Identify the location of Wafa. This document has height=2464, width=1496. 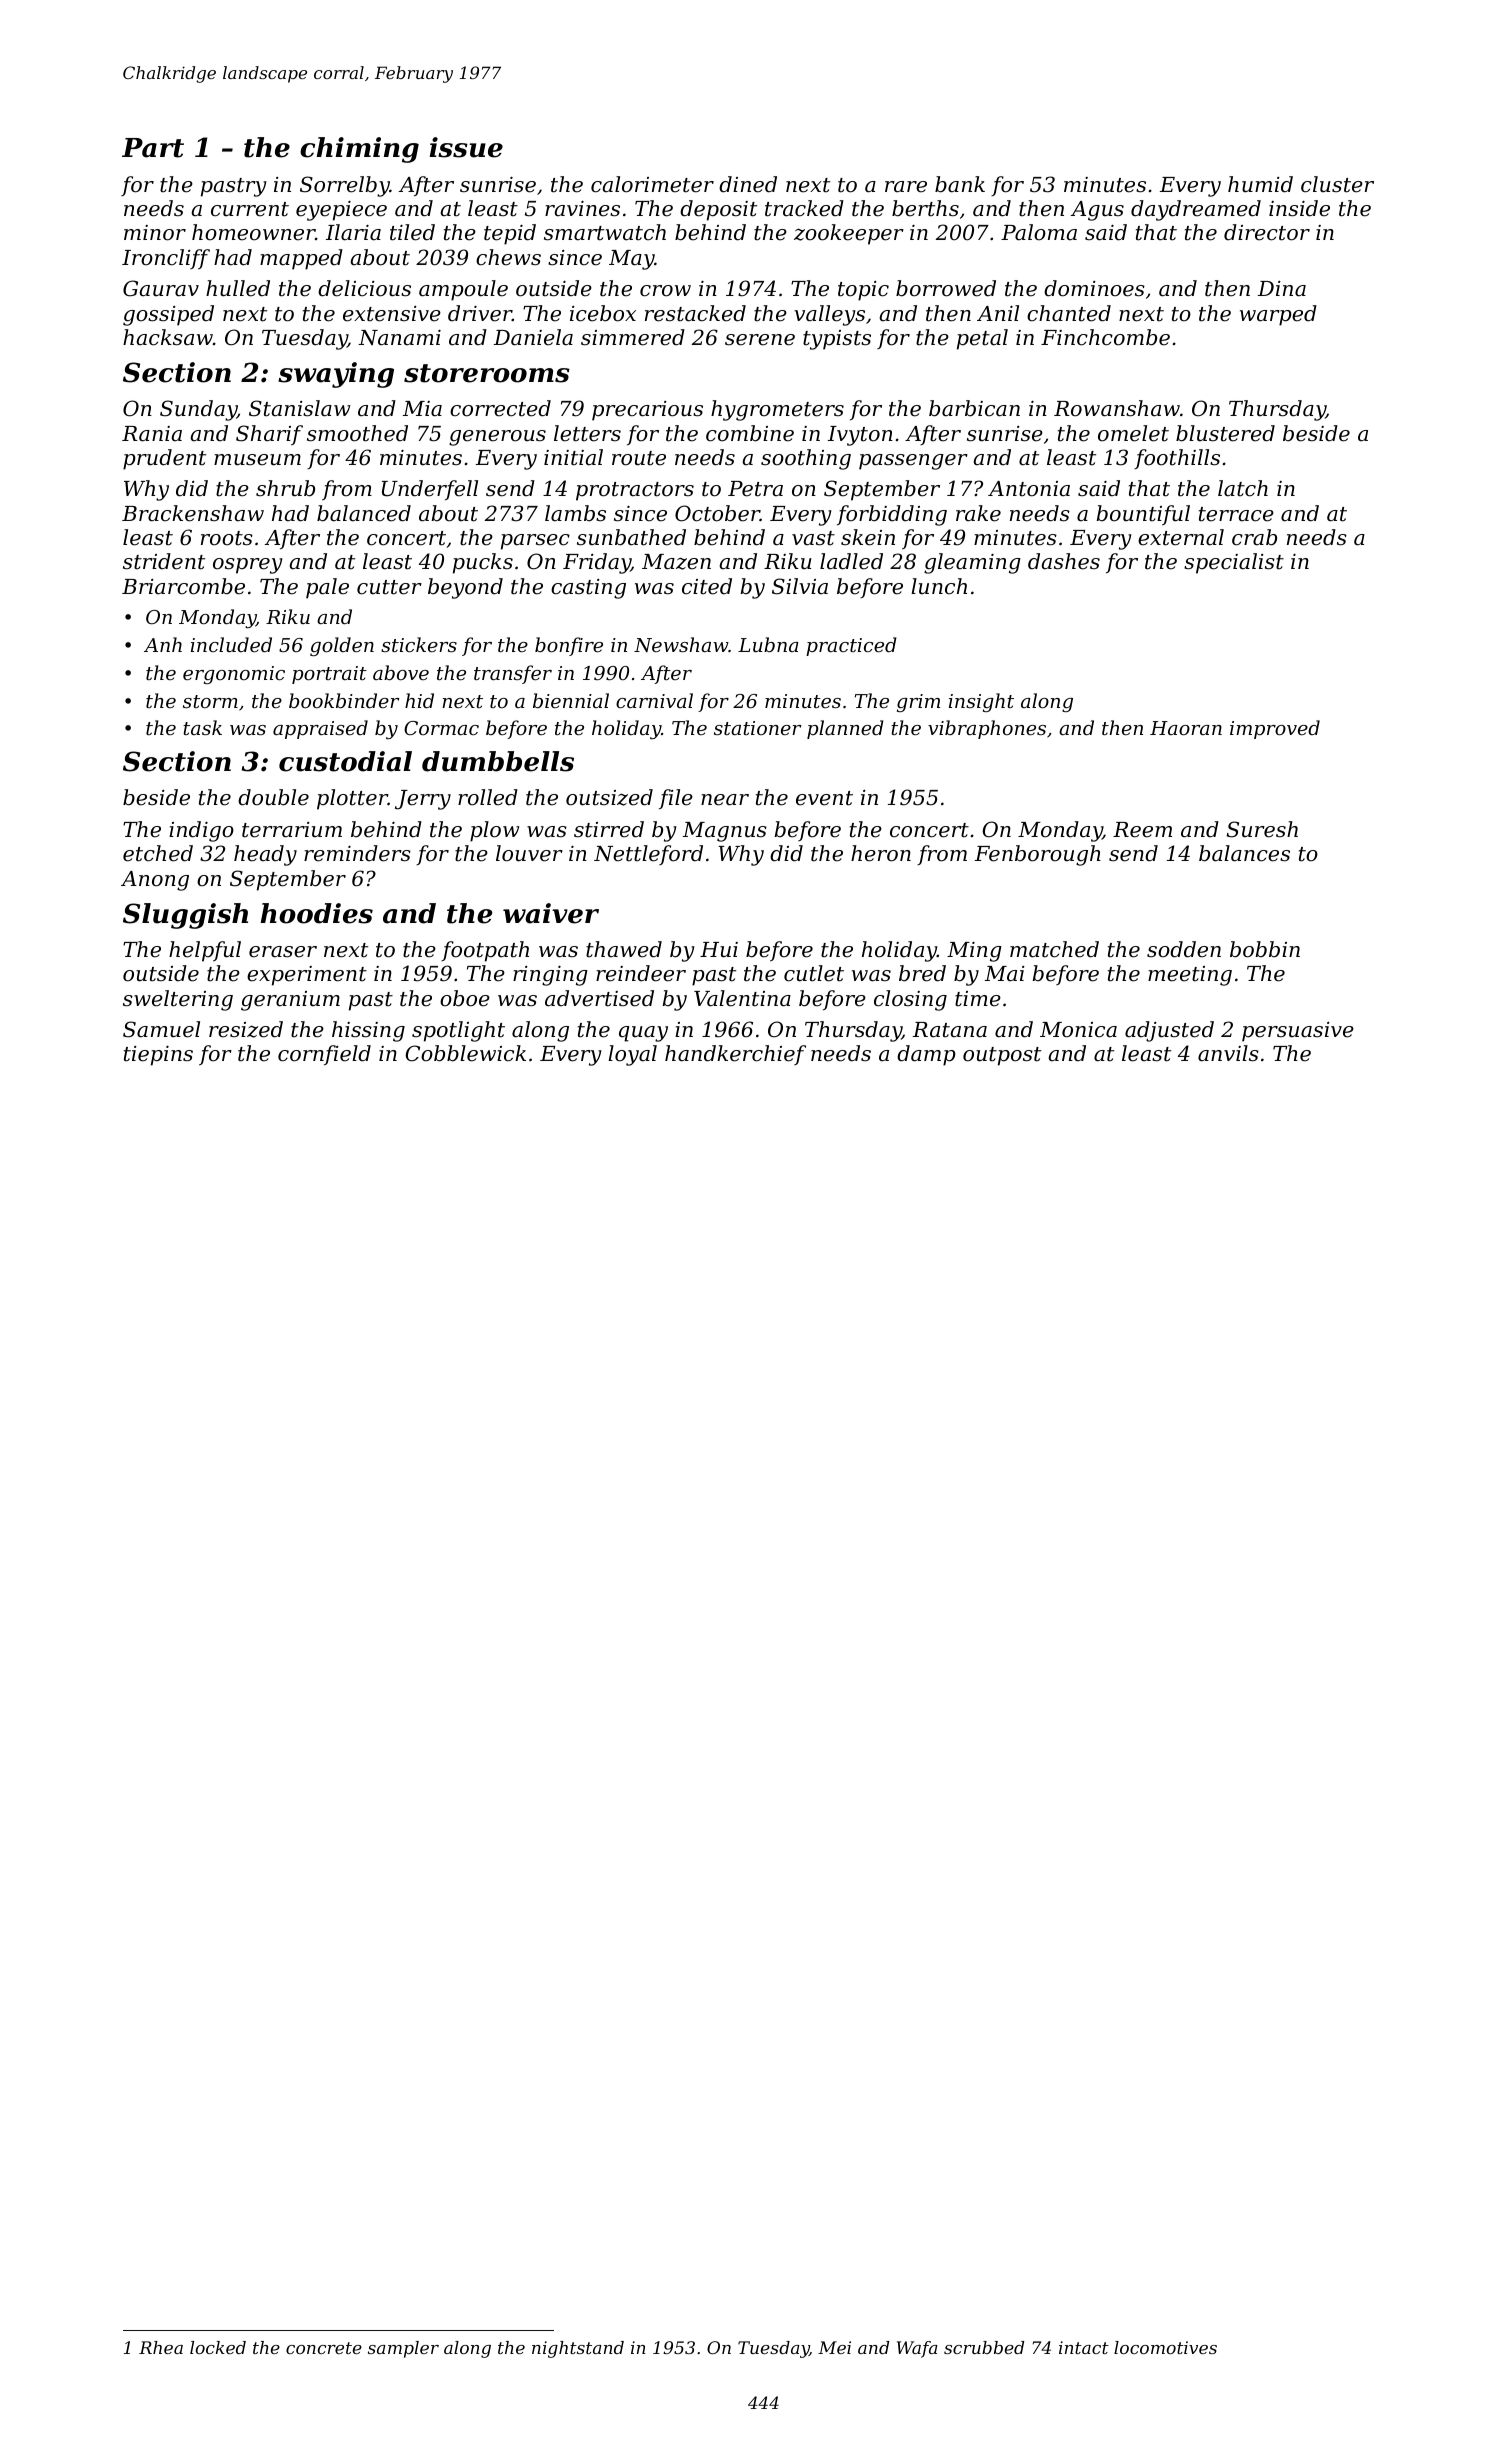
(917, 2349).
